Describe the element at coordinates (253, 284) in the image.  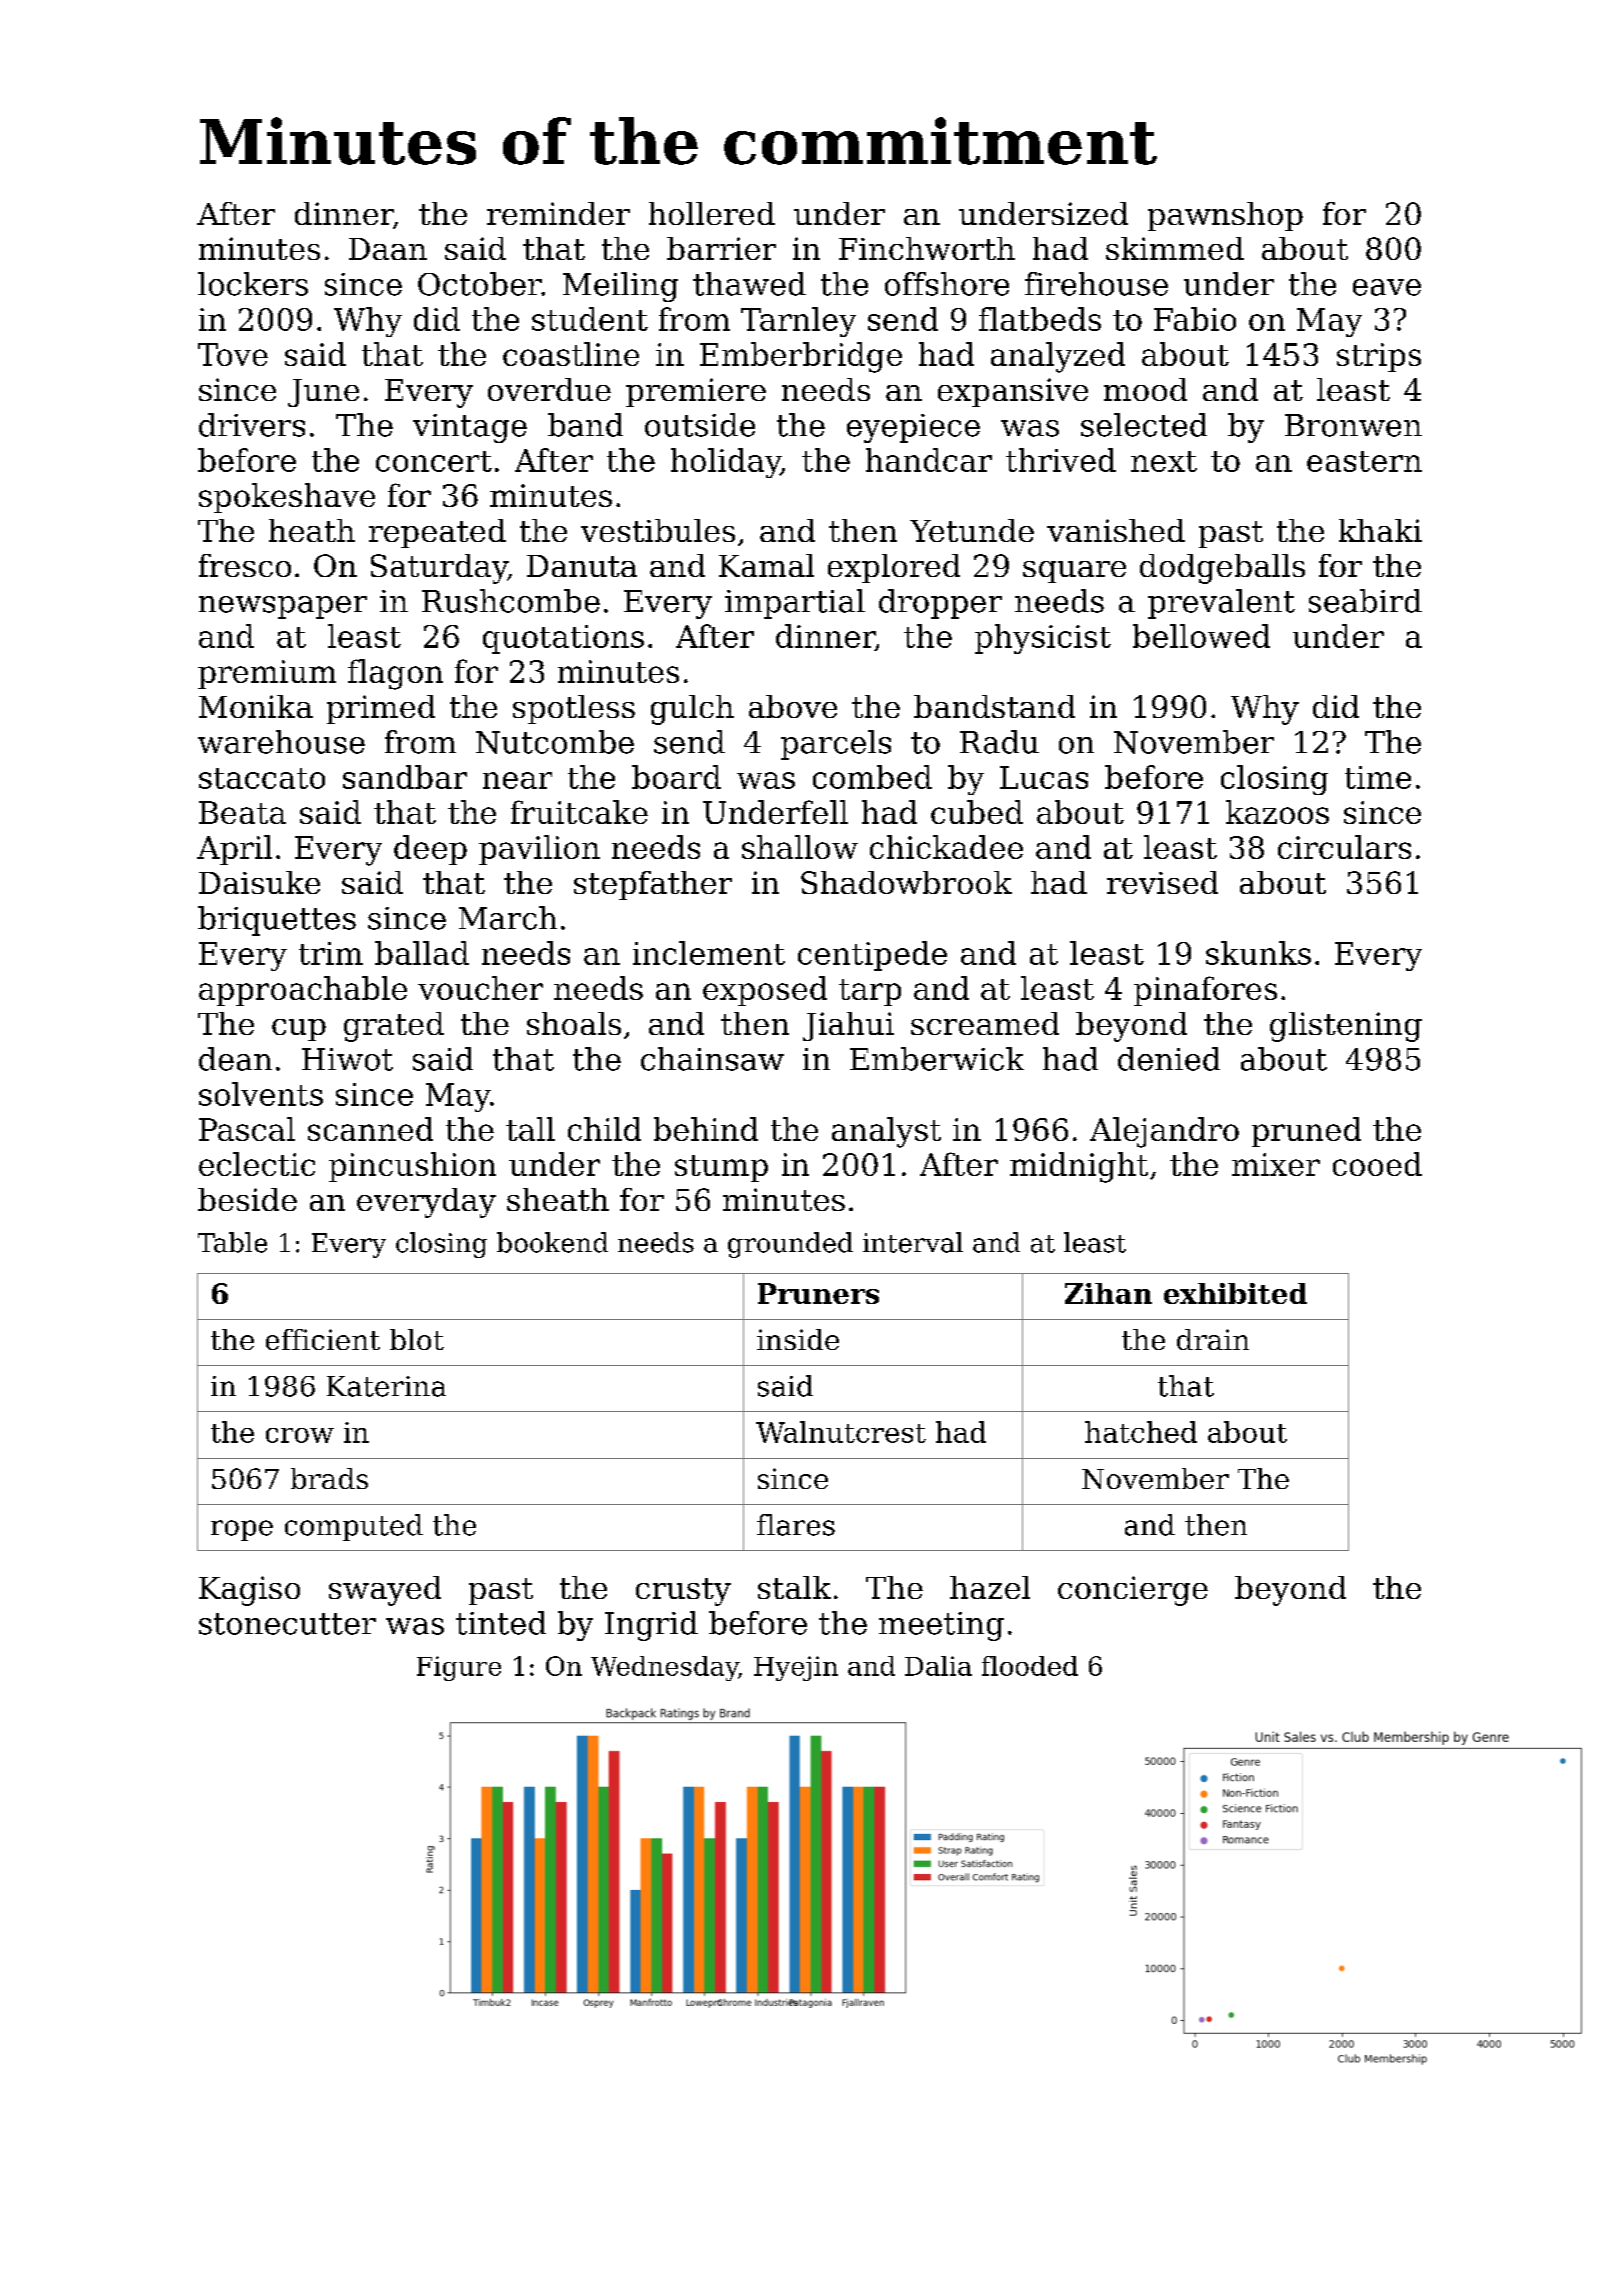
I see `lockers` at that location.
